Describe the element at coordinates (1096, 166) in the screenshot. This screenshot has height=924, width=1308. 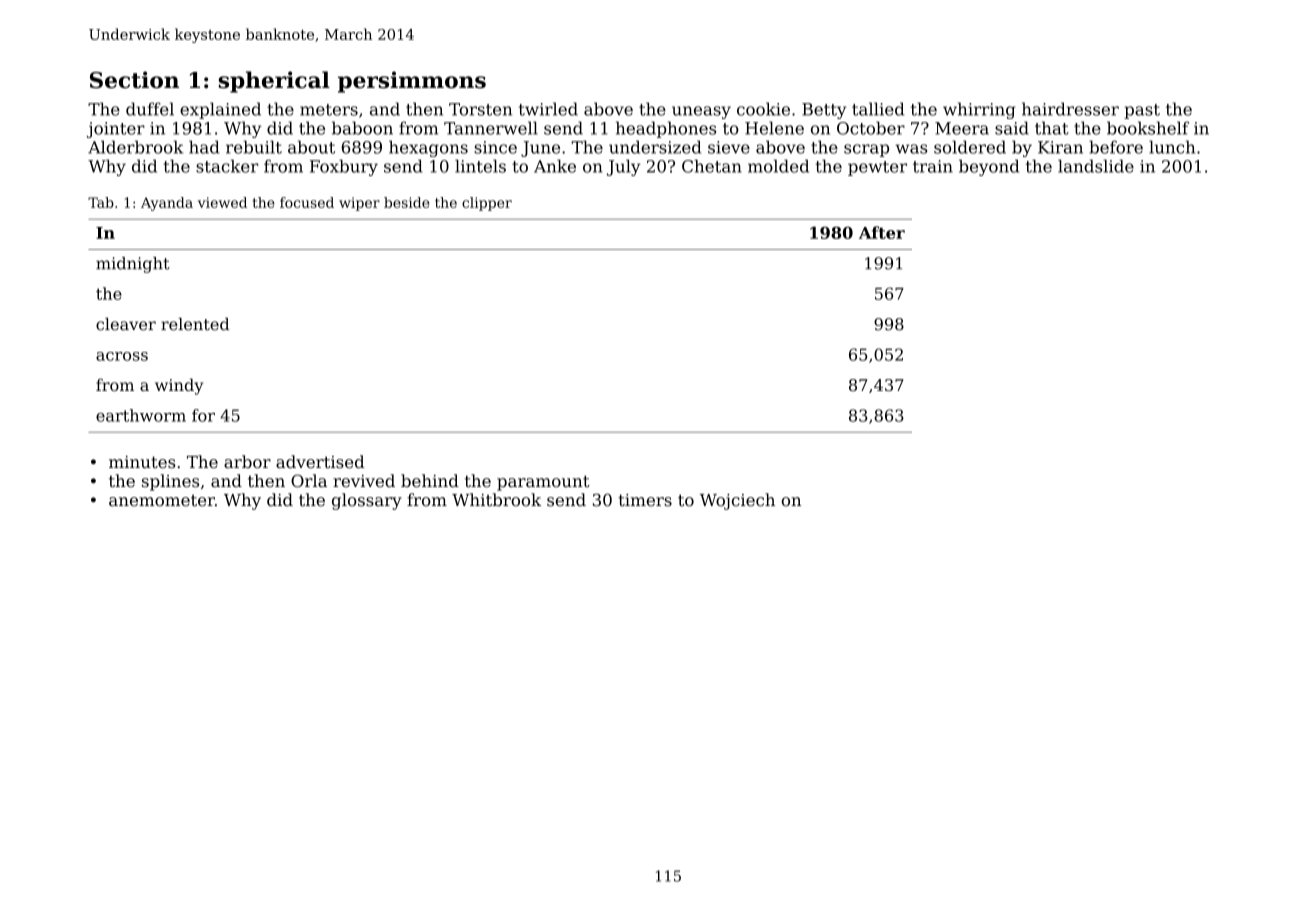
I see `landslide` at that location.
